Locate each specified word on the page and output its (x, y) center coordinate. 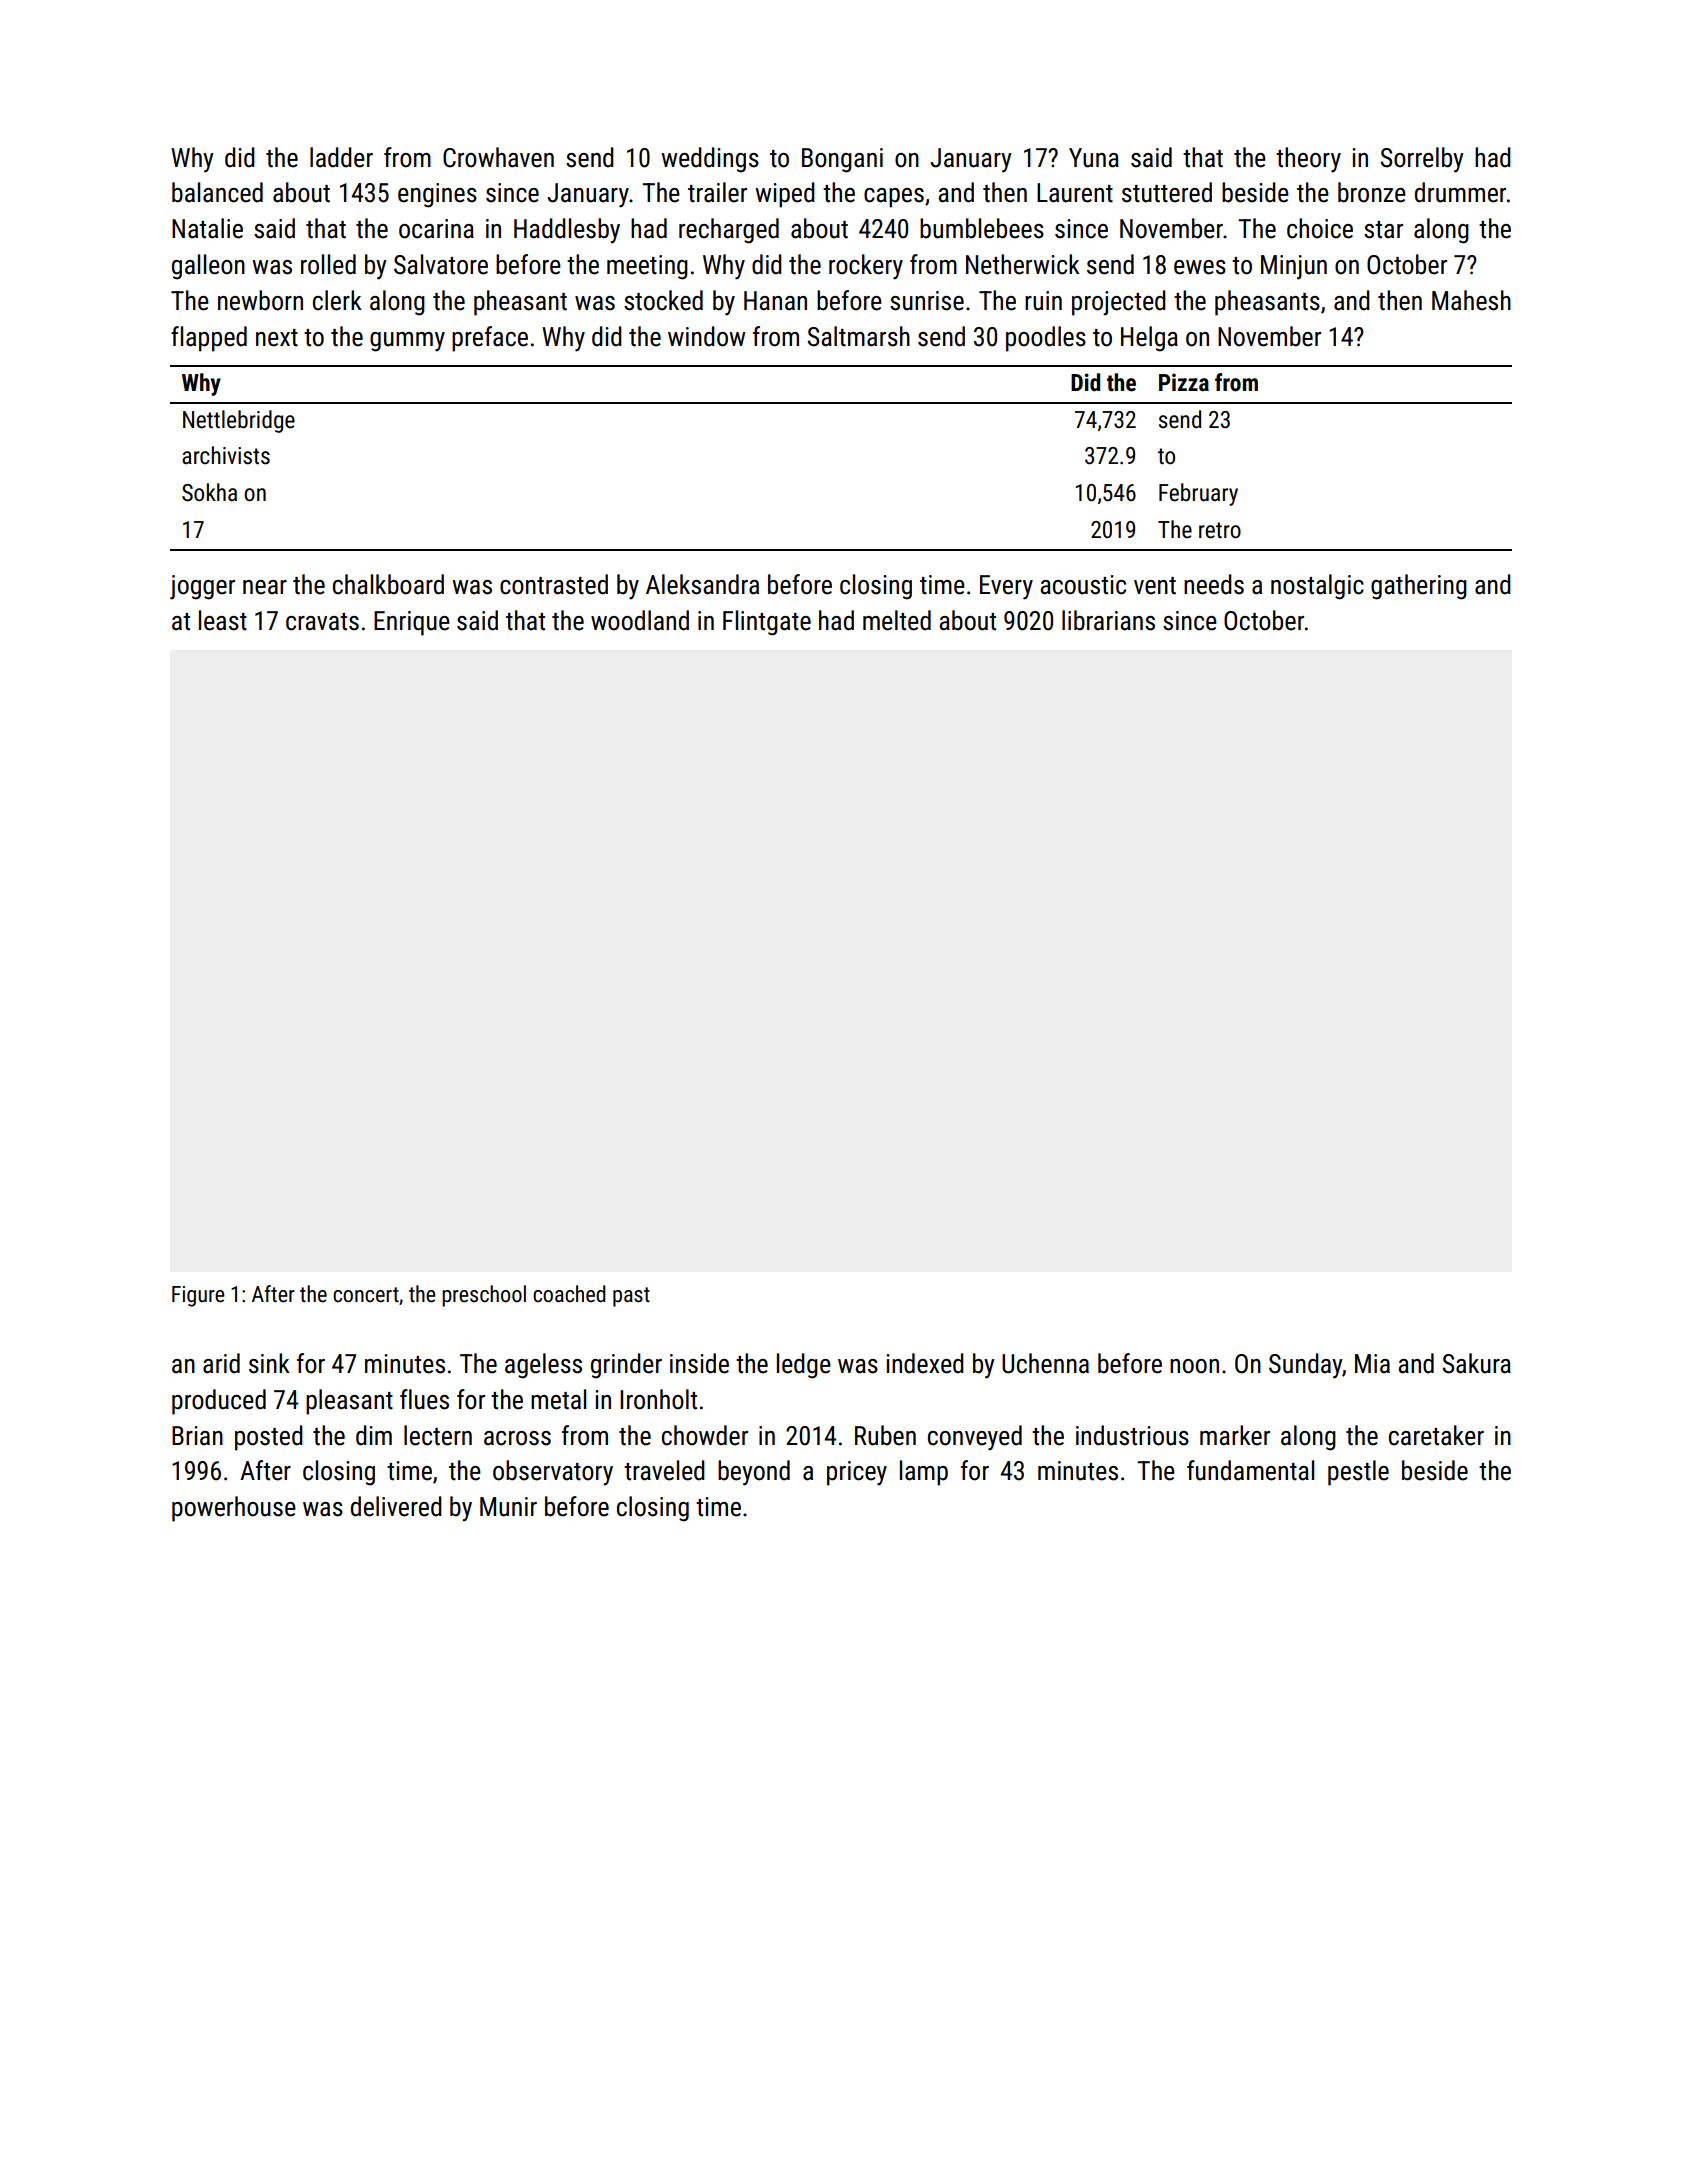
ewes (1200, 267)
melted (897, 620)
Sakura (1476, 1363)
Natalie (207, 228)
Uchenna (1045, 1363)
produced (219, 1402)
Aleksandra (702, 584)
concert (366, 1295)
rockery (866, 267)
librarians (1108, 620)
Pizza (1184, 382)
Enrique (412, 623)
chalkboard (388, 584)
